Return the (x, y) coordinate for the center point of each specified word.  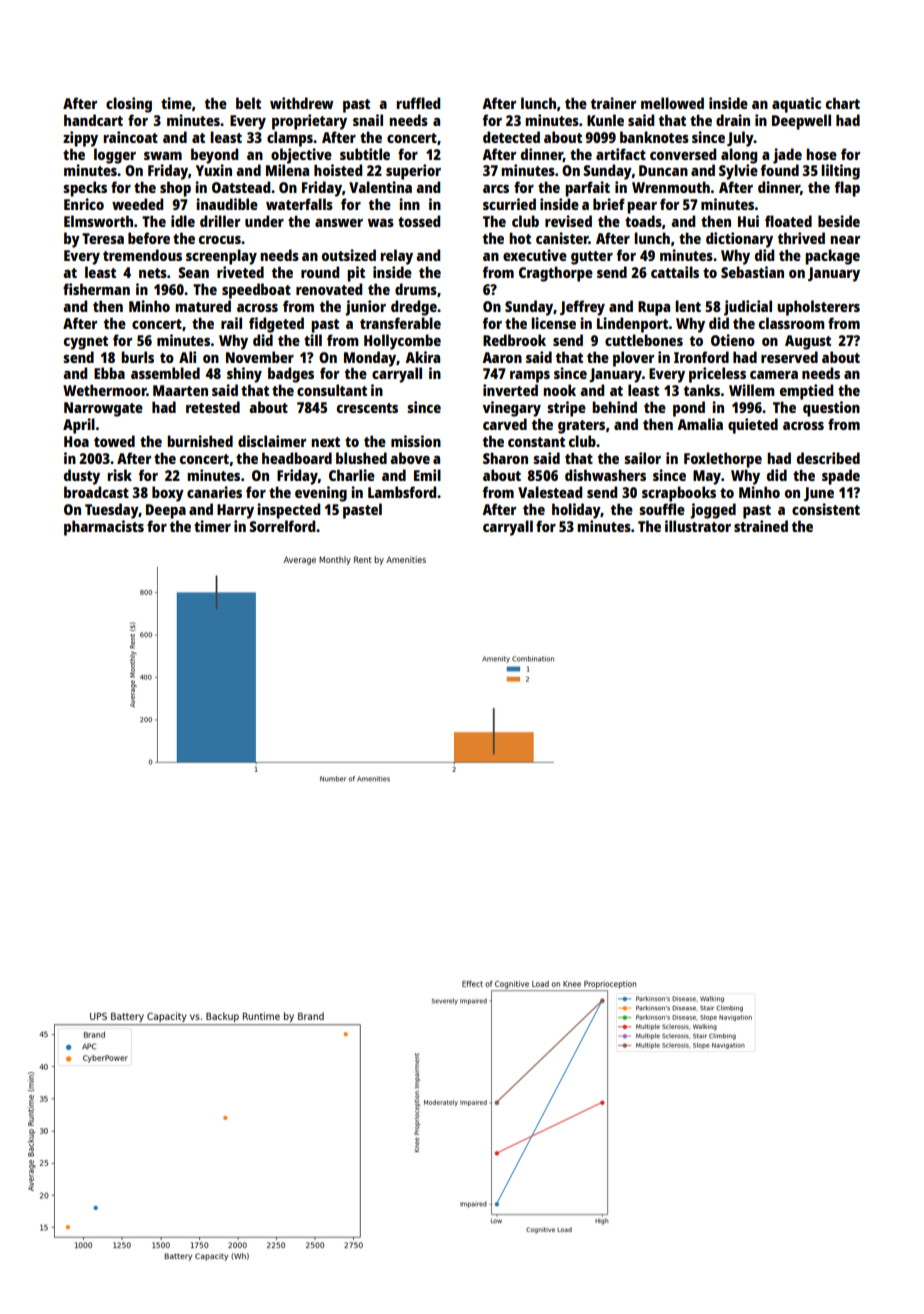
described (828, 458)
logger (115, 156)
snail (368, 120)
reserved (789, 357)
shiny (244, 375)
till (313, 340)
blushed (361, 458)
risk (119, 475)
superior (413, 172)
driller (220, 221)
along (739, 156)
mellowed (672, 103)
